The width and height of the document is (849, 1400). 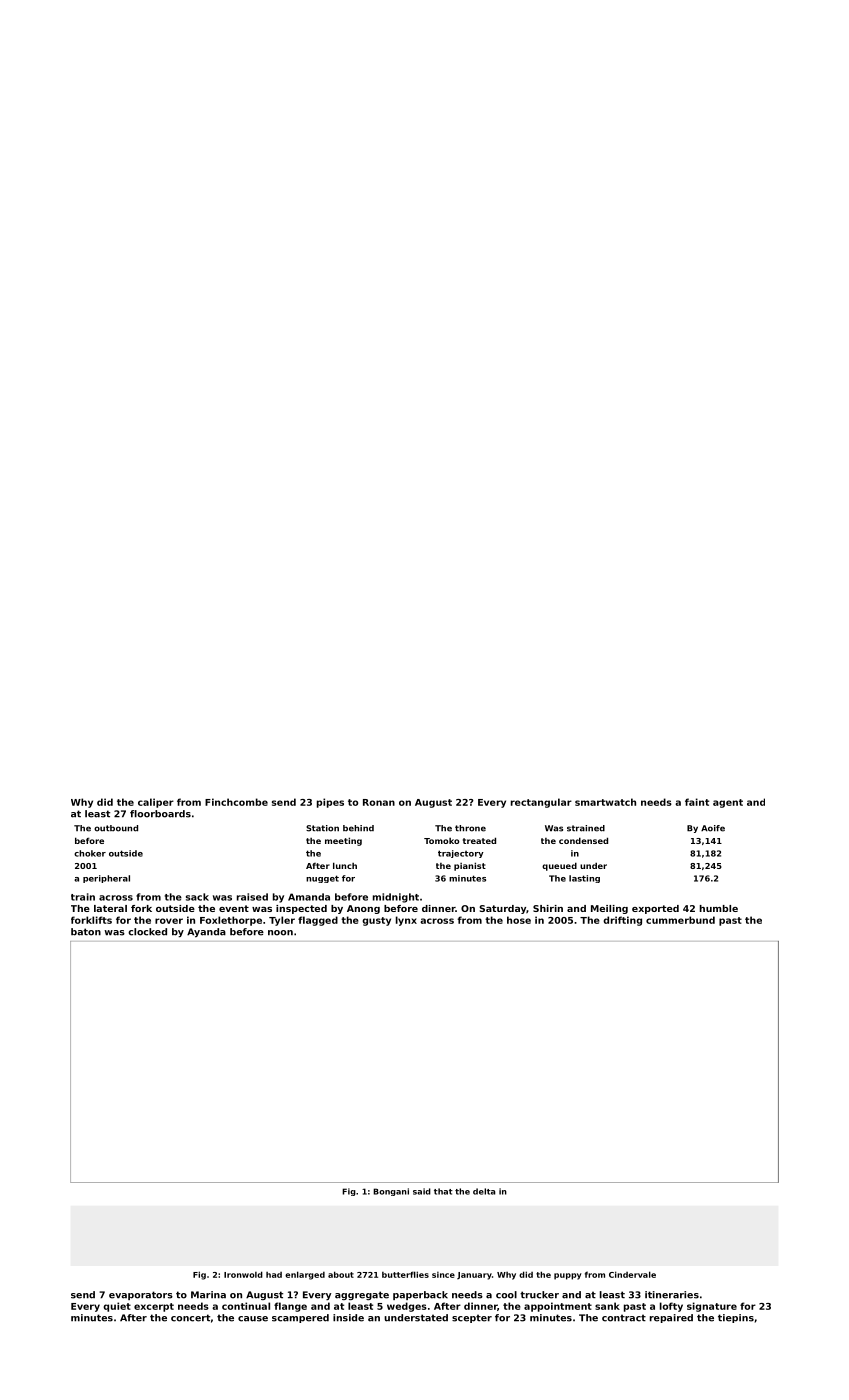 What do you see at coordinates (147, 932) in the document?
I see `clocked` at bounding box center [147, 932].
